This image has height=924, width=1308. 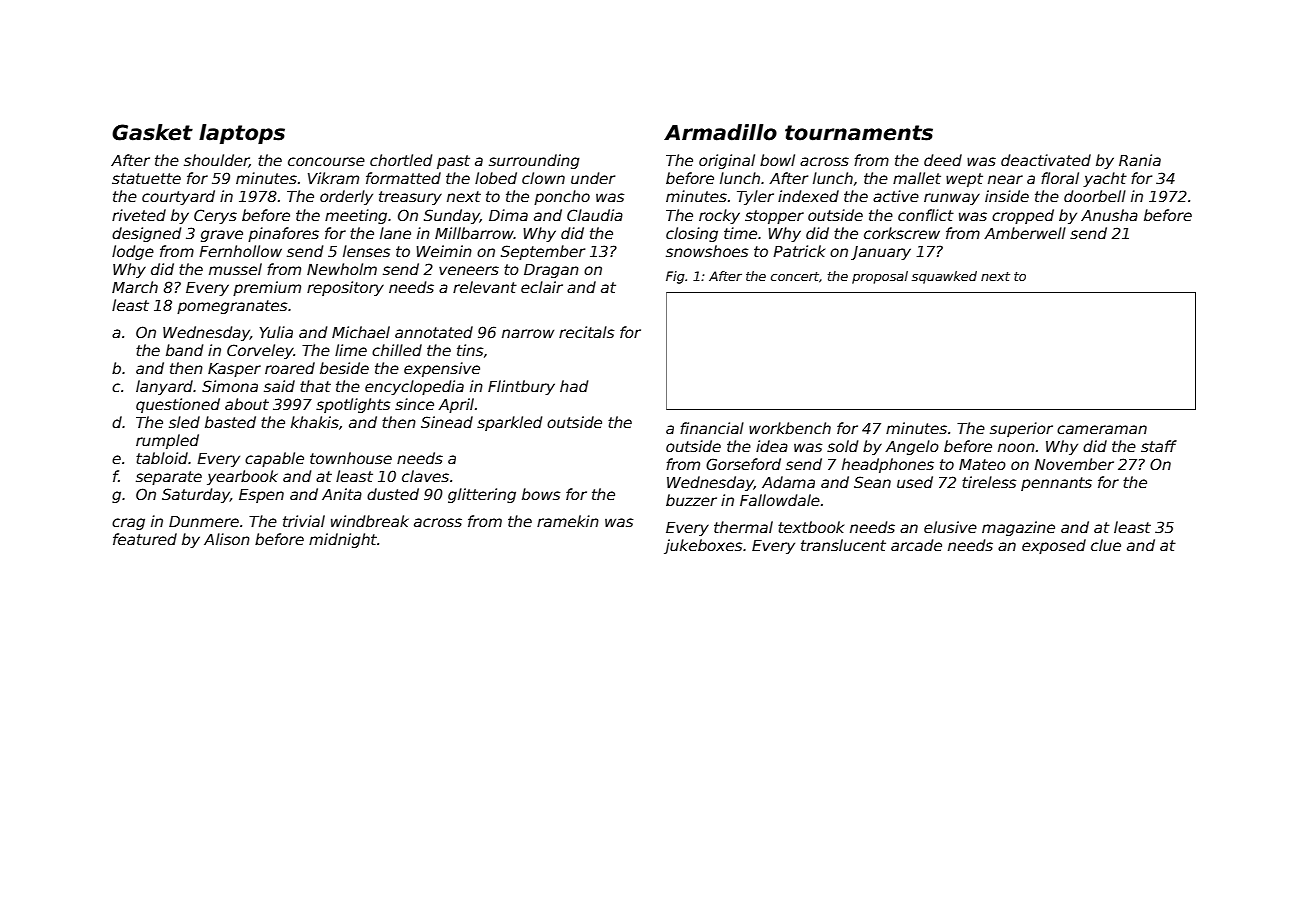 What do you see at coordinates (152, 132) in the image?
I see `Gasket` at bounding box center [152, 132].
